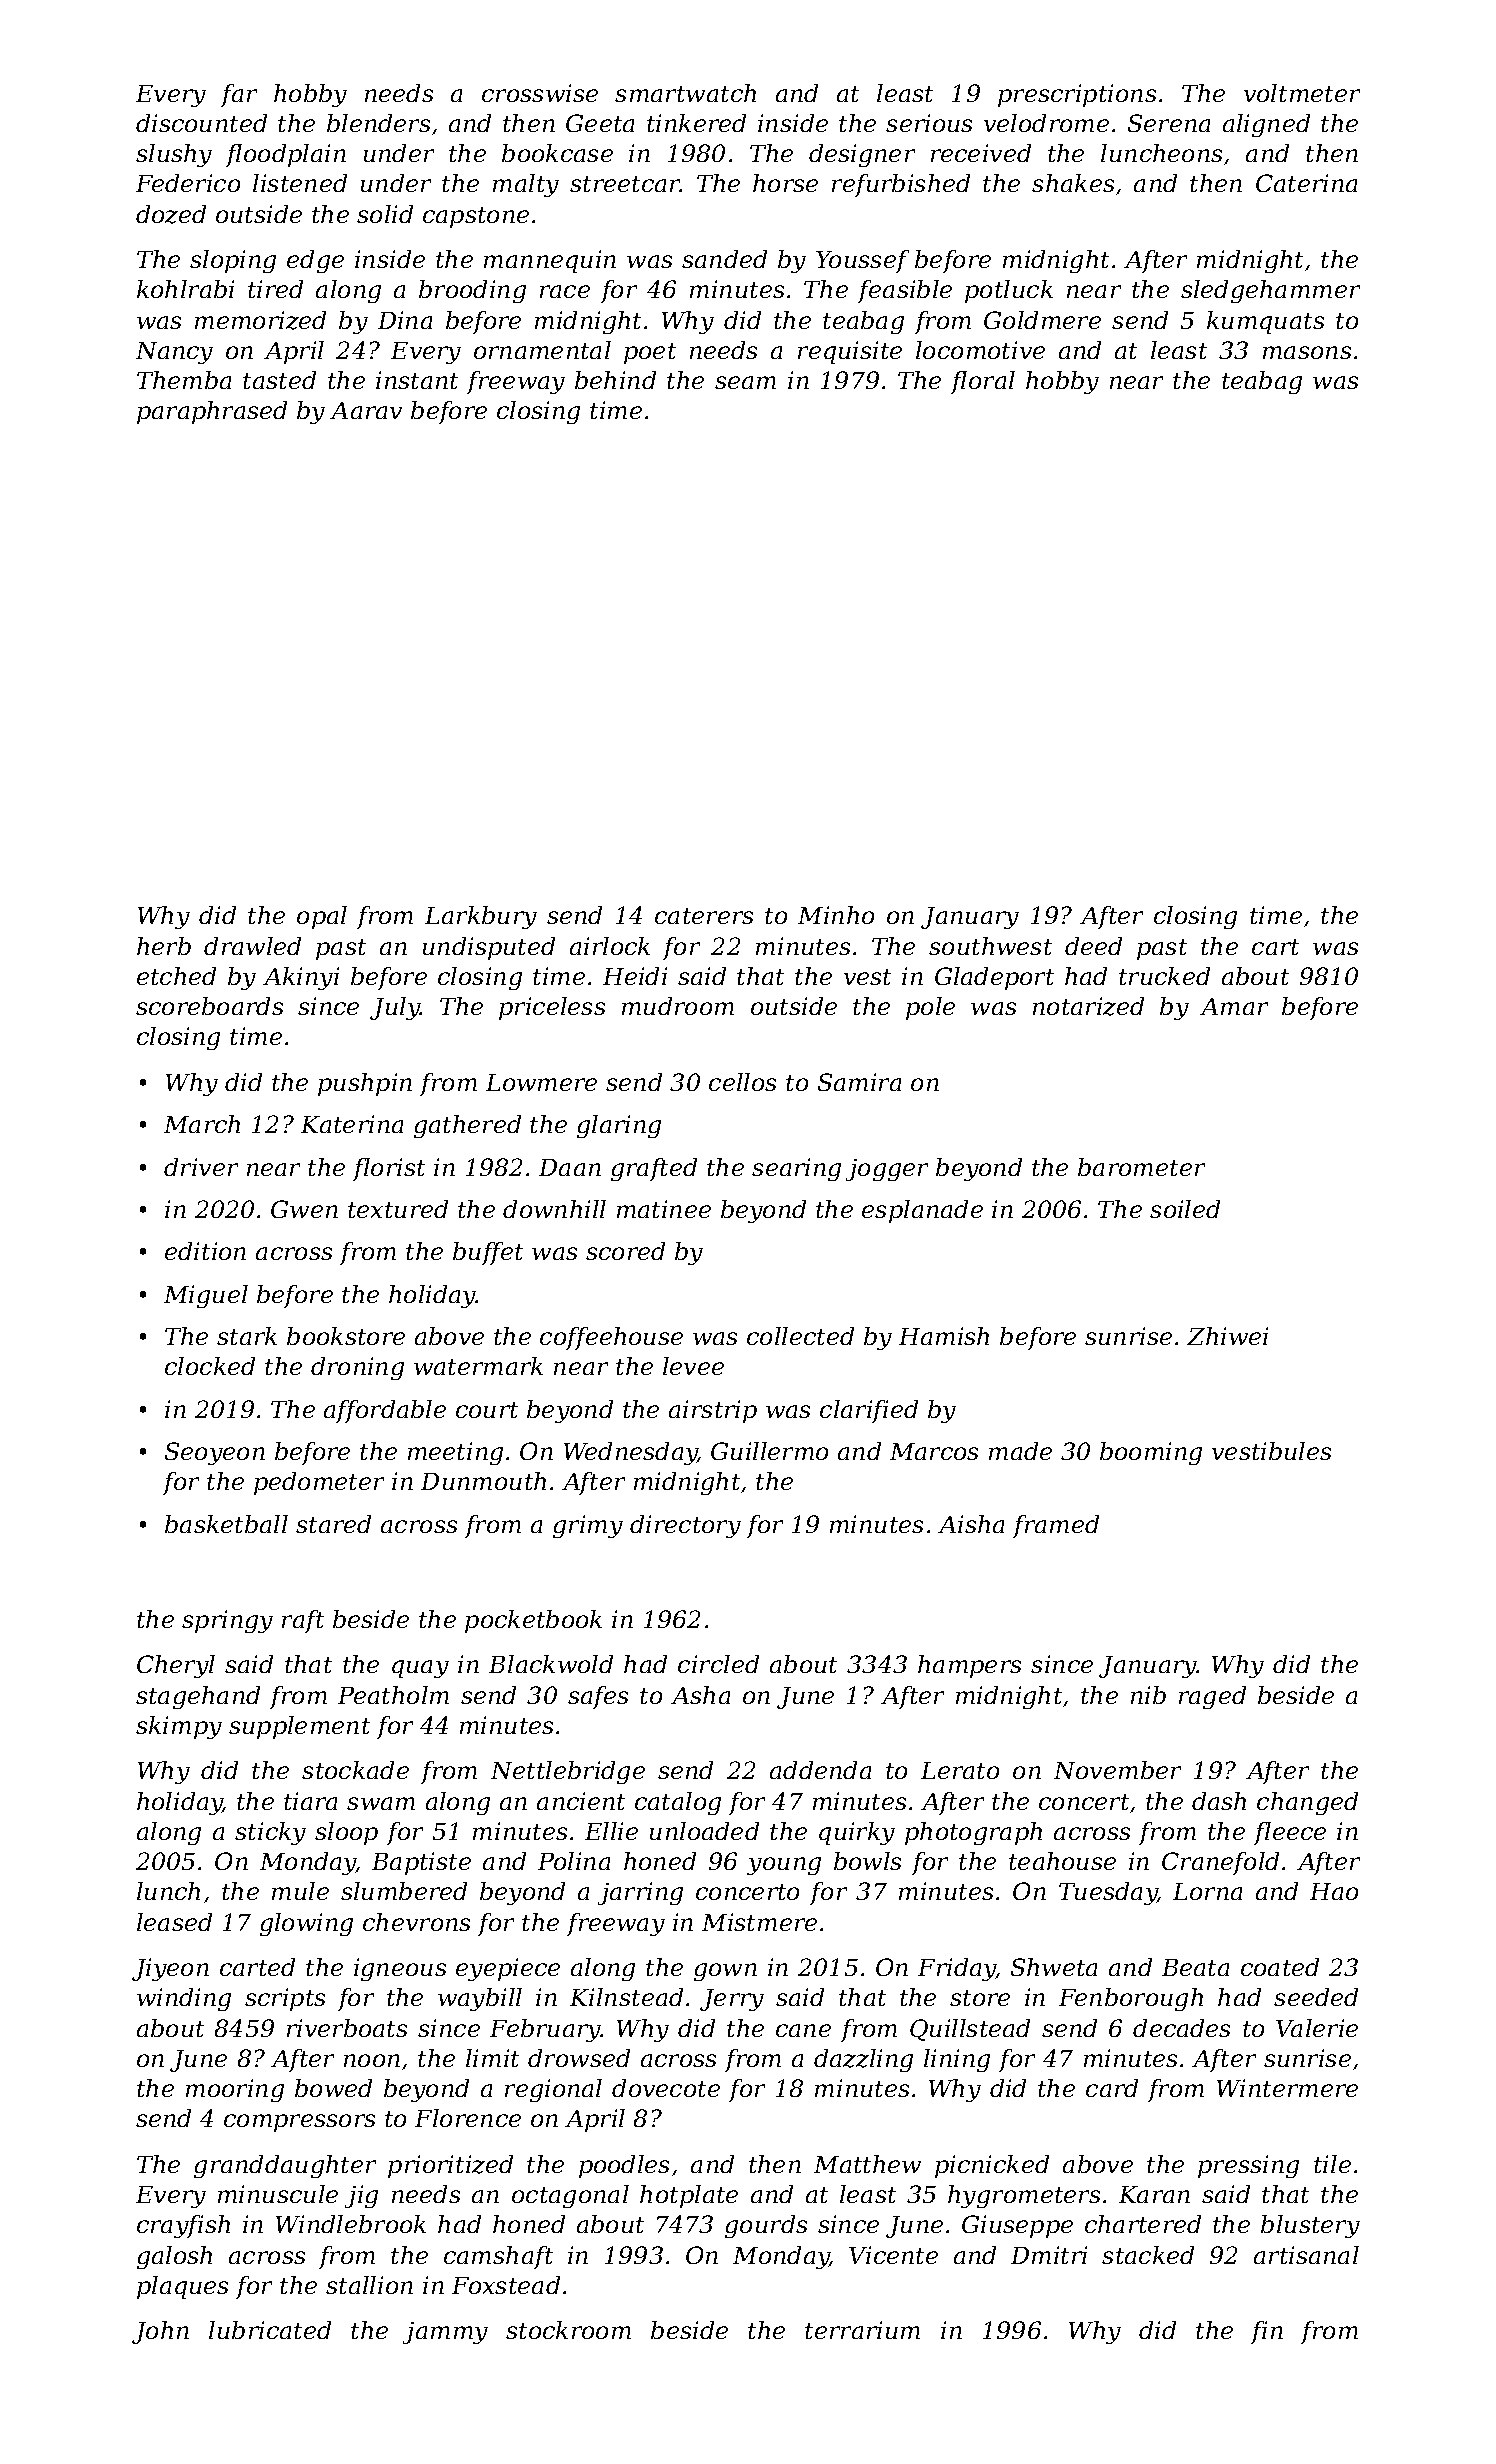 The width and height of the screenshot is (1496, 2464). I want to click on memorized, so click(260, 320).
